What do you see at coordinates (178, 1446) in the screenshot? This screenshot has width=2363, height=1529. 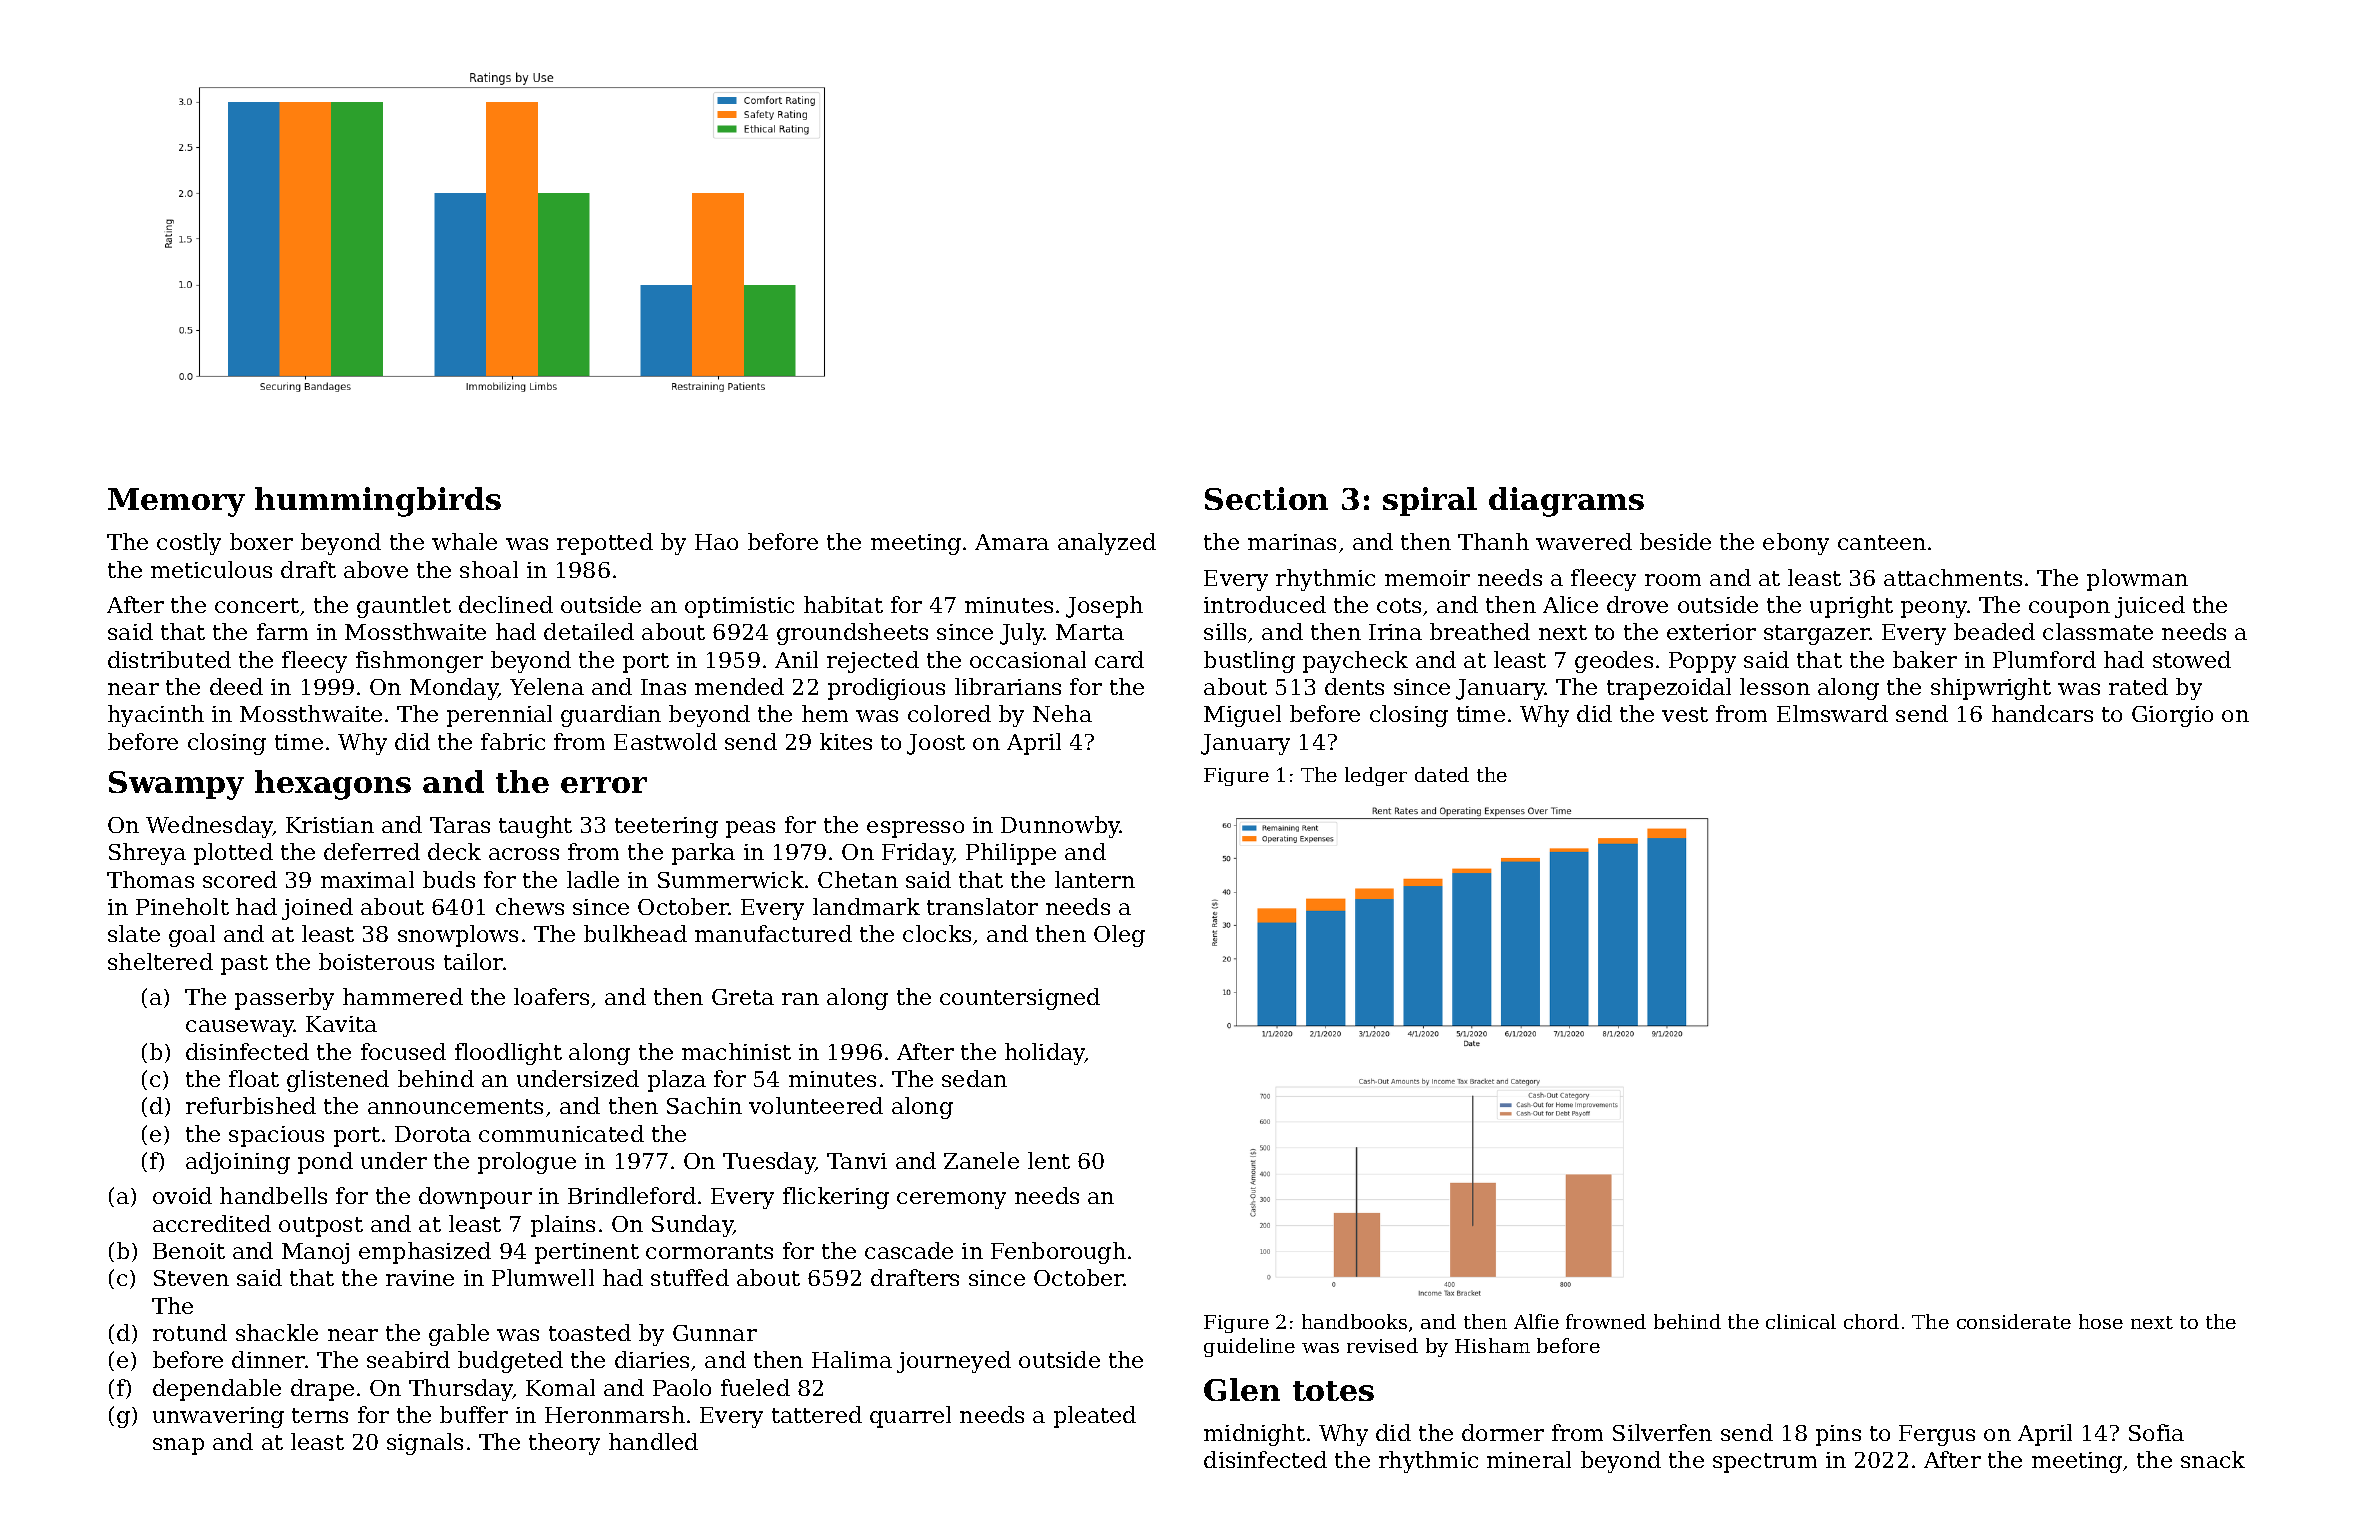 I see `snap` at bounding box center [178, 1446].
